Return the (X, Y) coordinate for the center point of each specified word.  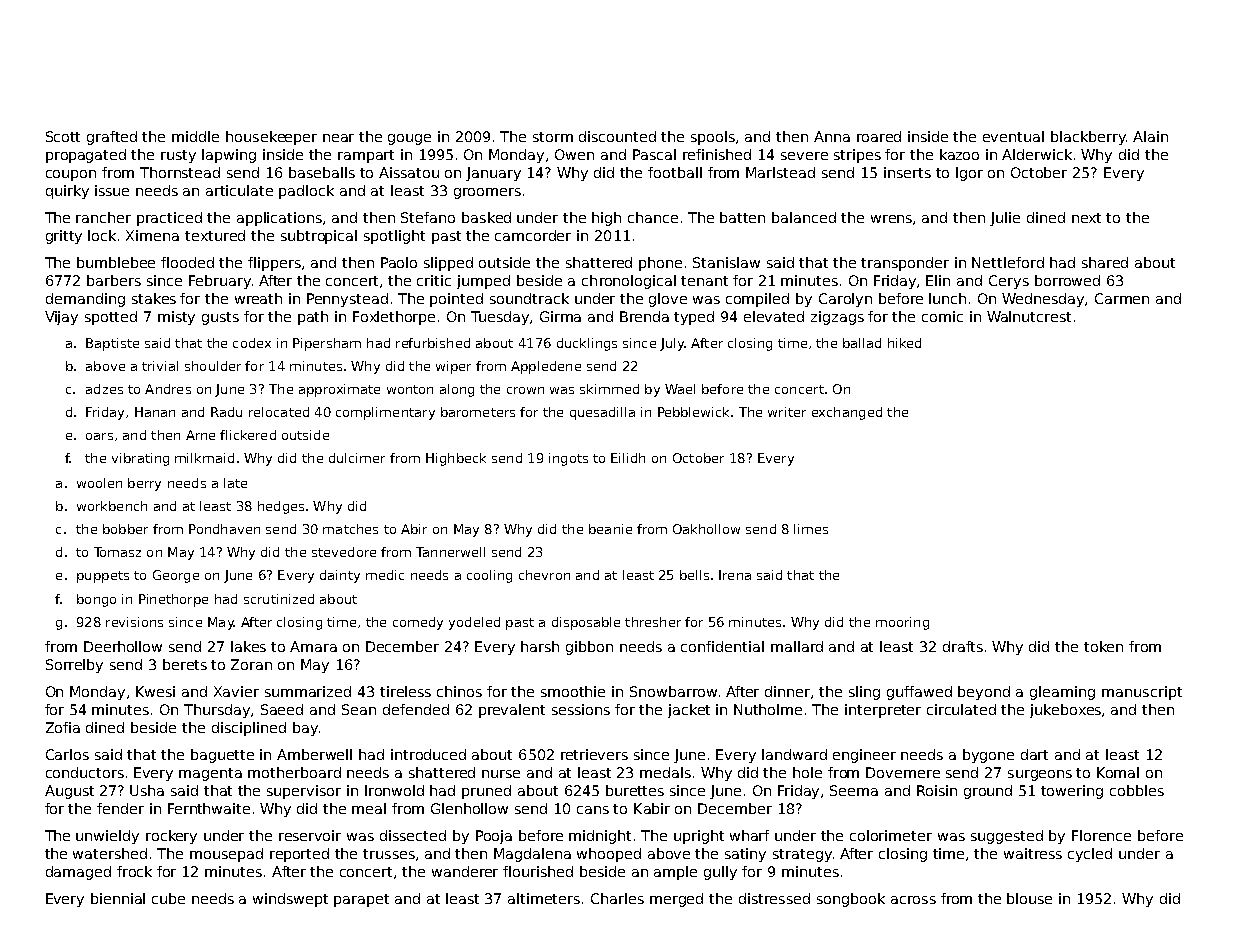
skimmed (609, 389)
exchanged (847, 413)
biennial (118, 898)
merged (676, 900)
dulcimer (357, 458)
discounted (617, 136)
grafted (112, 138)
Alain (1150, 136)
